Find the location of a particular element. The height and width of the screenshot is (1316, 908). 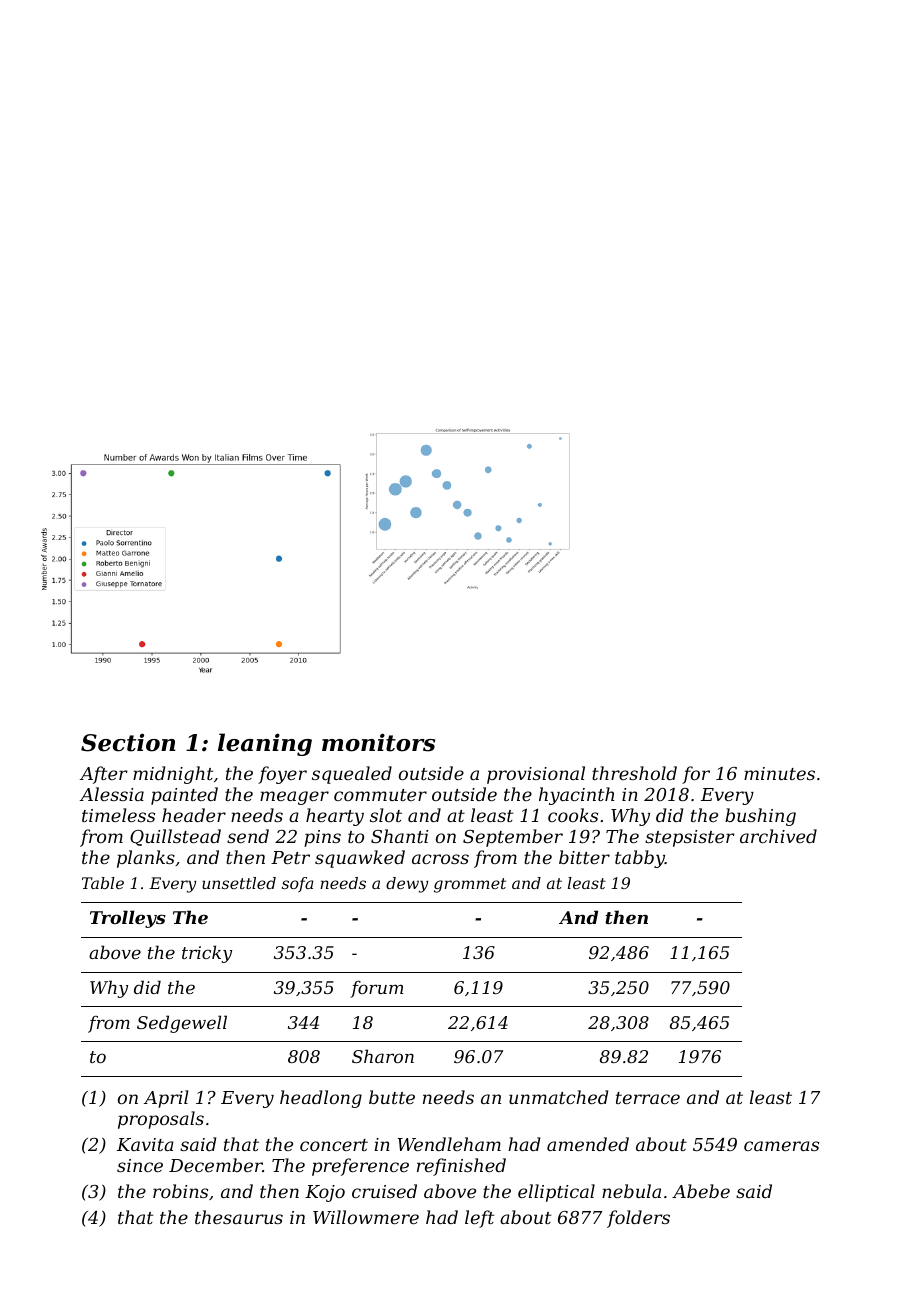

minutes is located at coordinates (779, 773).
